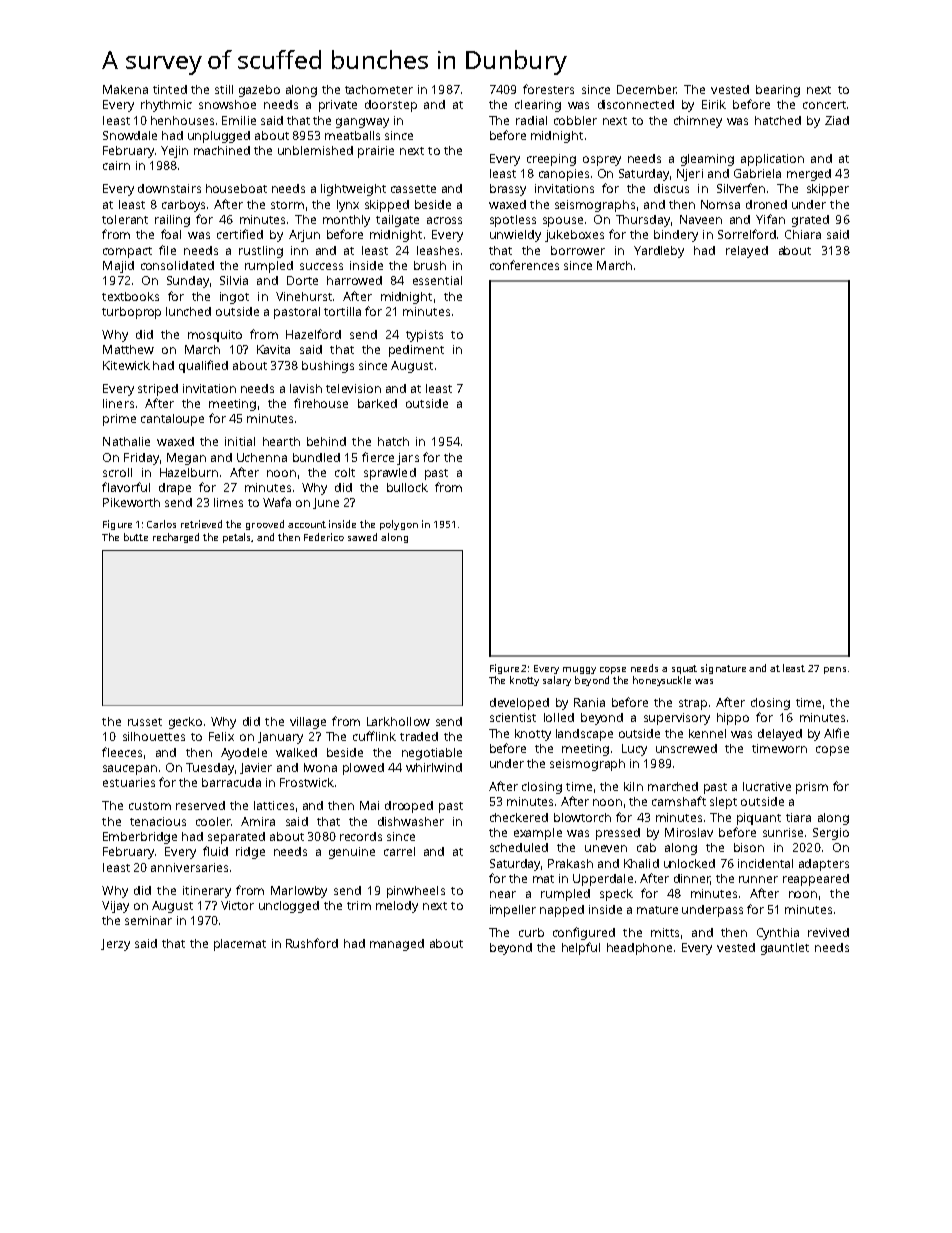 The width and height of the screenshot is (952, 1233). What do you see at coordinates (508, 190) in the screenshot?
I see `brassy` at bounding box center [508, 190].
